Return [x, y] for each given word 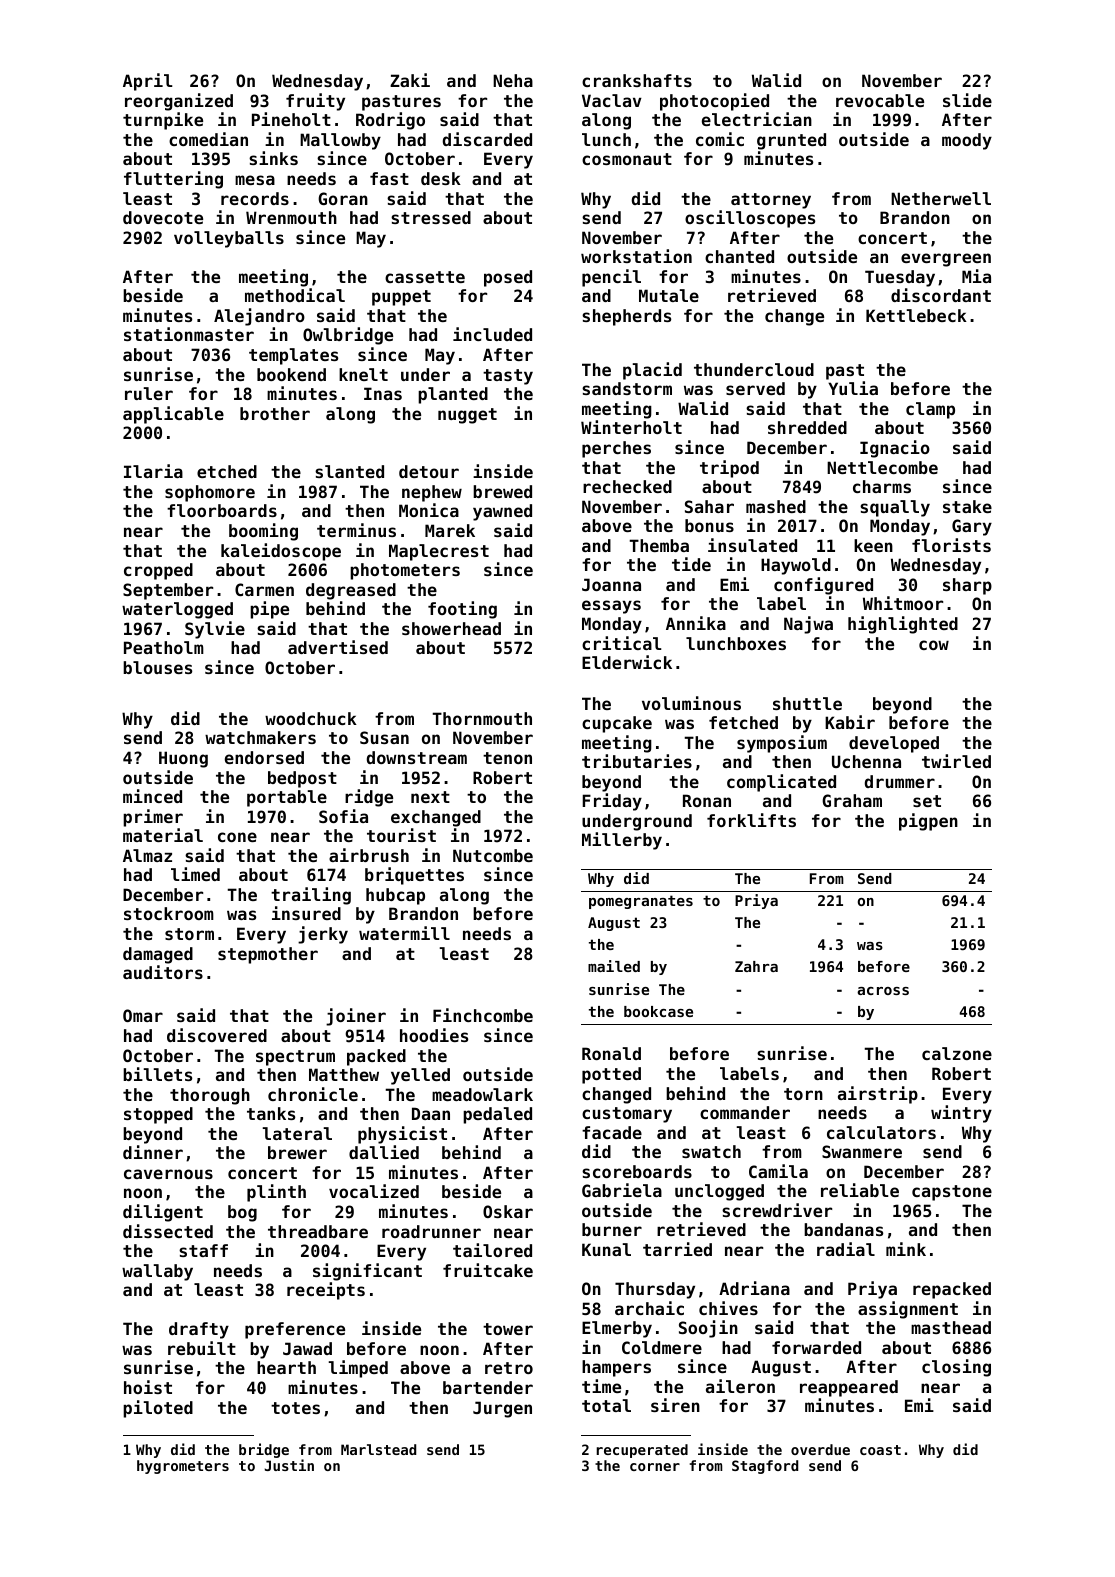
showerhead [451, 628]
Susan [384, 737]
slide [967, 100]
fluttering [173, 180]
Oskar [508, 1211]
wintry [961, 1114]
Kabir [850, 722]
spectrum [295, 1058]
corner [655, 1467]
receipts [326, 1291]
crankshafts [637, 80]
